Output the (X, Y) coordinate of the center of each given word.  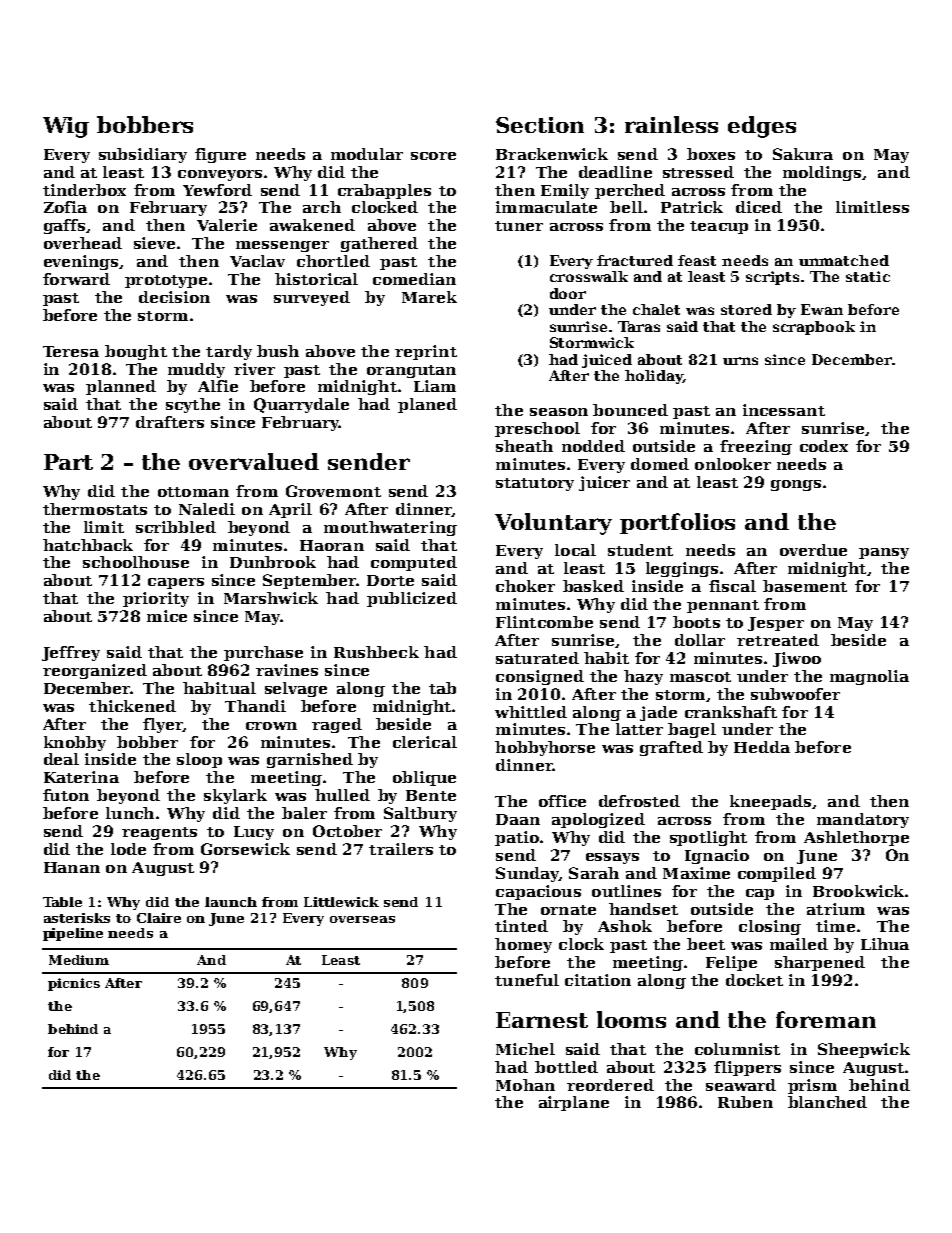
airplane (574, 1103)
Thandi (255, 706)
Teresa (71, 351)
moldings (822, 173)
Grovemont (333, 491)
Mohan (525, 1085)
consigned (540, 677)
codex (824, 446)
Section (540, 125)
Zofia (65, 207)
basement (805, 586)
